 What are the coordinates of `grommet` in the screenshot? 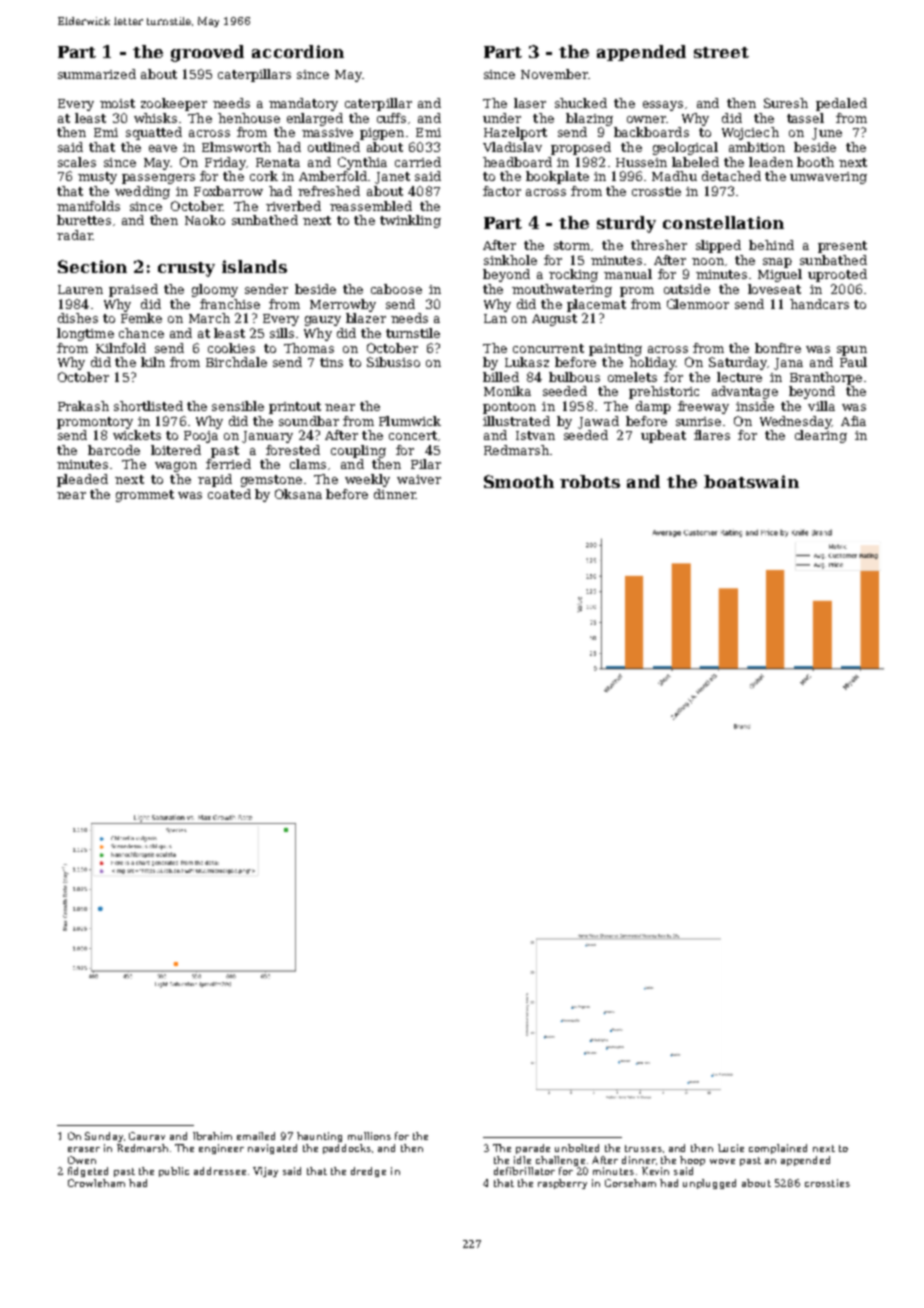 It's located at (145, 496).
